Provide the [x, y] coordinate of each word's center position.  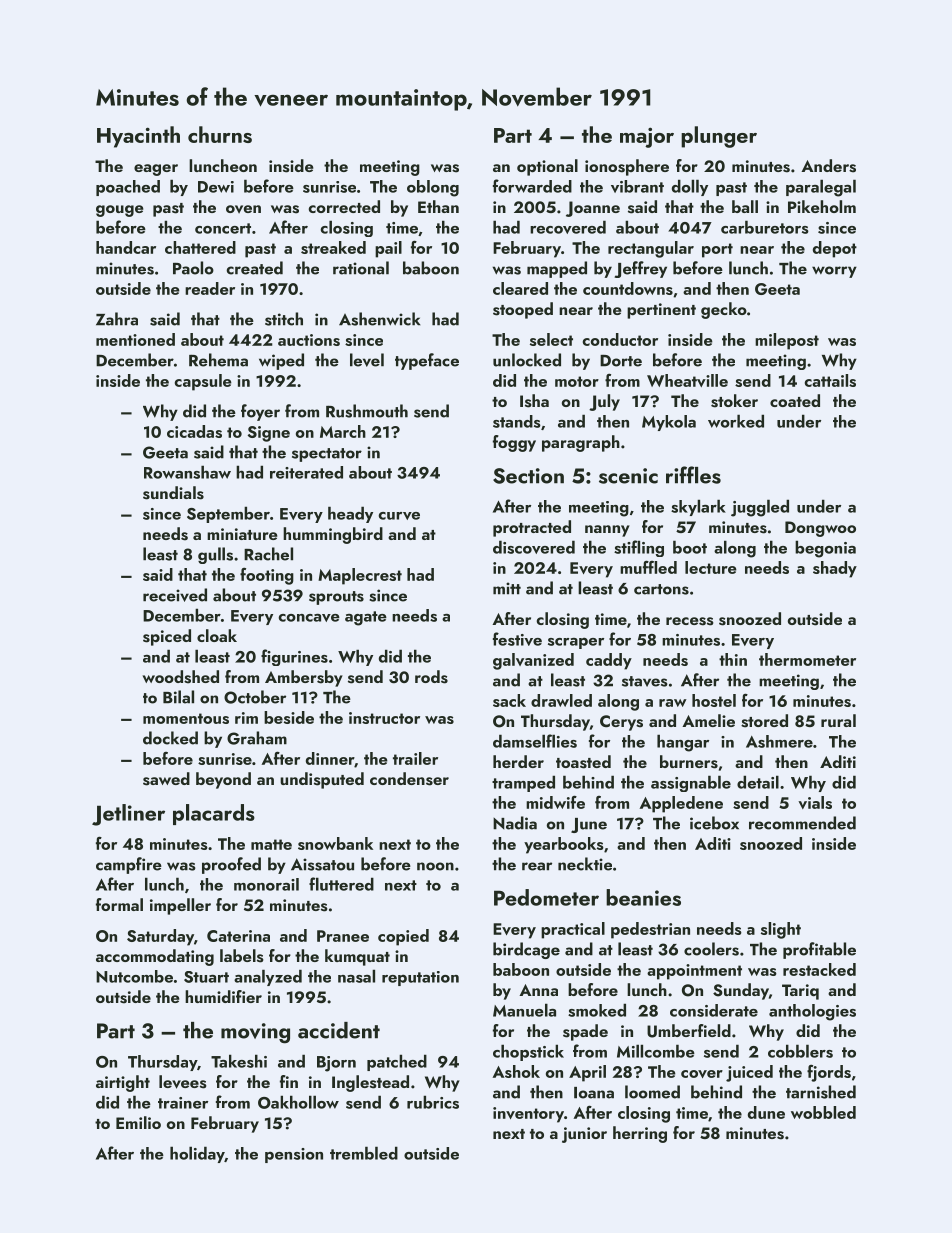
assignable [691, 783]
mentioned [135, 339]
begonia [825, 549]
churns [220, 134]
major [647, 137]
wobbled [823, 1112]
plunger [719, 137]
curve [399, 516]
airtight [123, 1083]
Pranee [343, 936]
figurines [294, 657]
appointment [694, 972]
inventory [528, 1115]
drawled [561, 700]
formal [119, 904]
